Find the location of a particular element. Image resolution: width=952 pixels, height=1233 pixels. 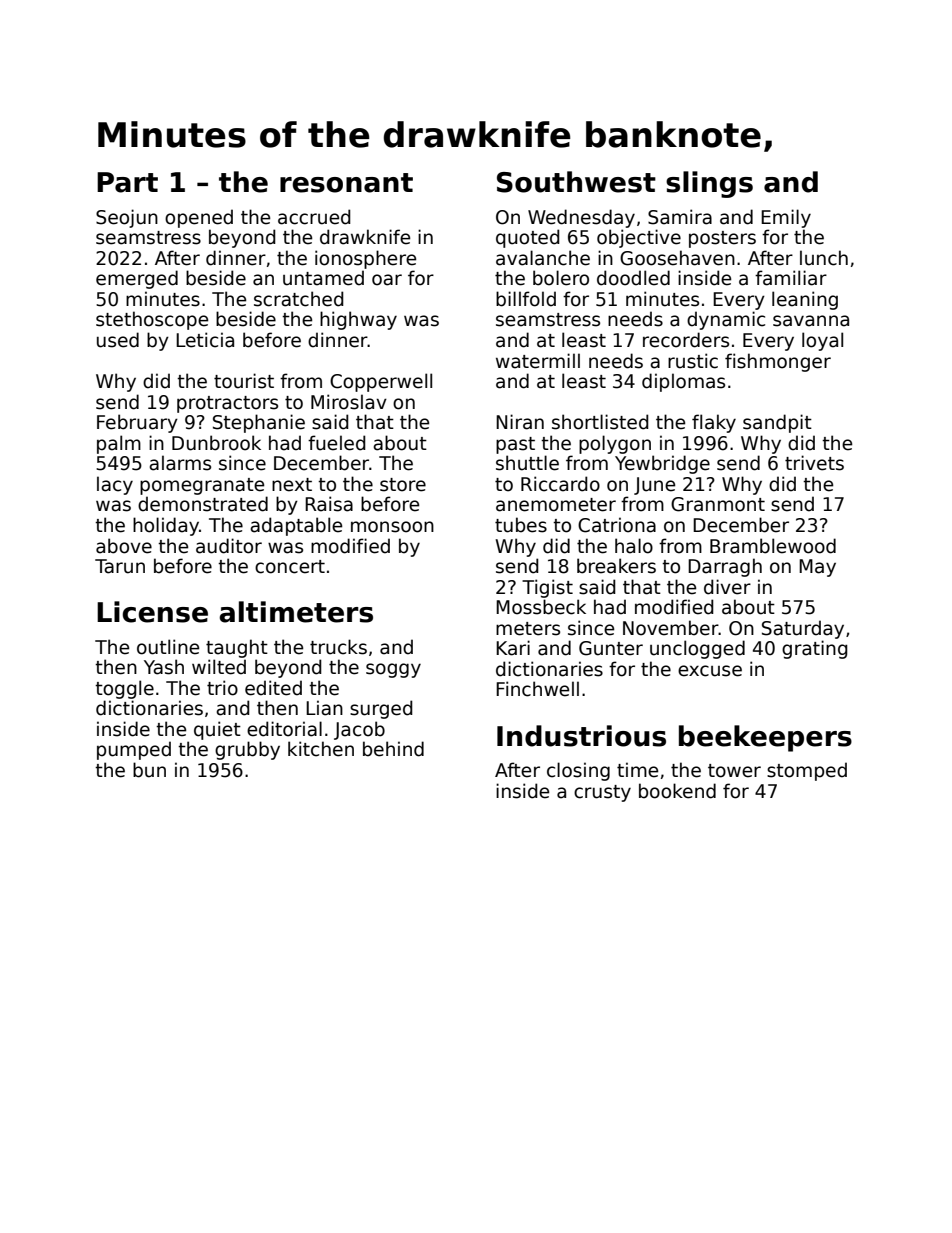

above is located at coordinates (124, 546).
